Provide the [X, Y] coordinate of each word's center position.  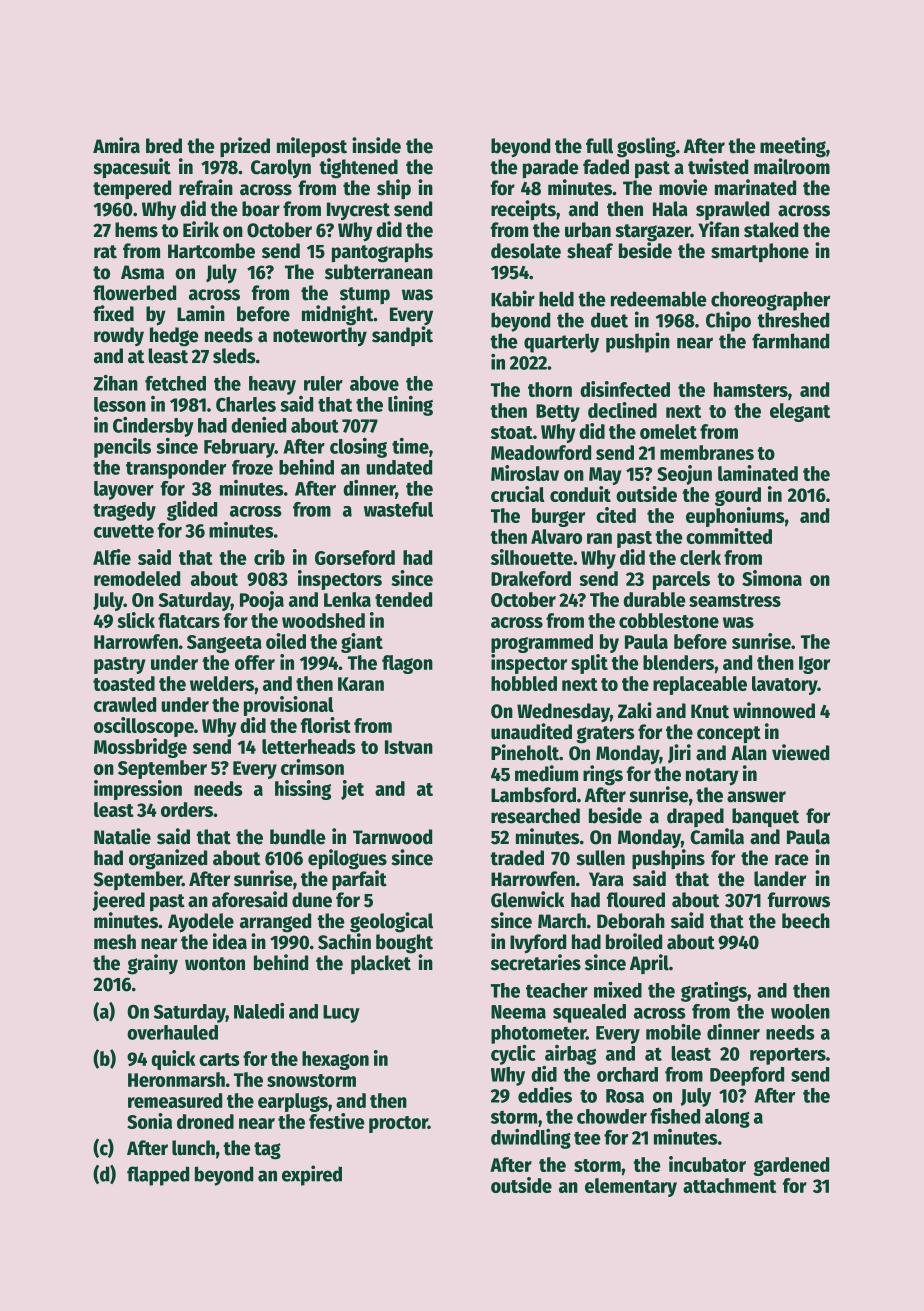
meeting [793, 147]
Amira [116, 145]
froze [252, 467]
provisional [289, 706]
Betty [558, 413]
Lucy [341, 1014]
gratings [714, 992]
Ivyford [538, 944]
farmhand [790, 341]
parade [551, 168]
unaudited [531, 731]
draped [695, 817]
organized [168, 859]
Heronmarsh [176, 1079]
